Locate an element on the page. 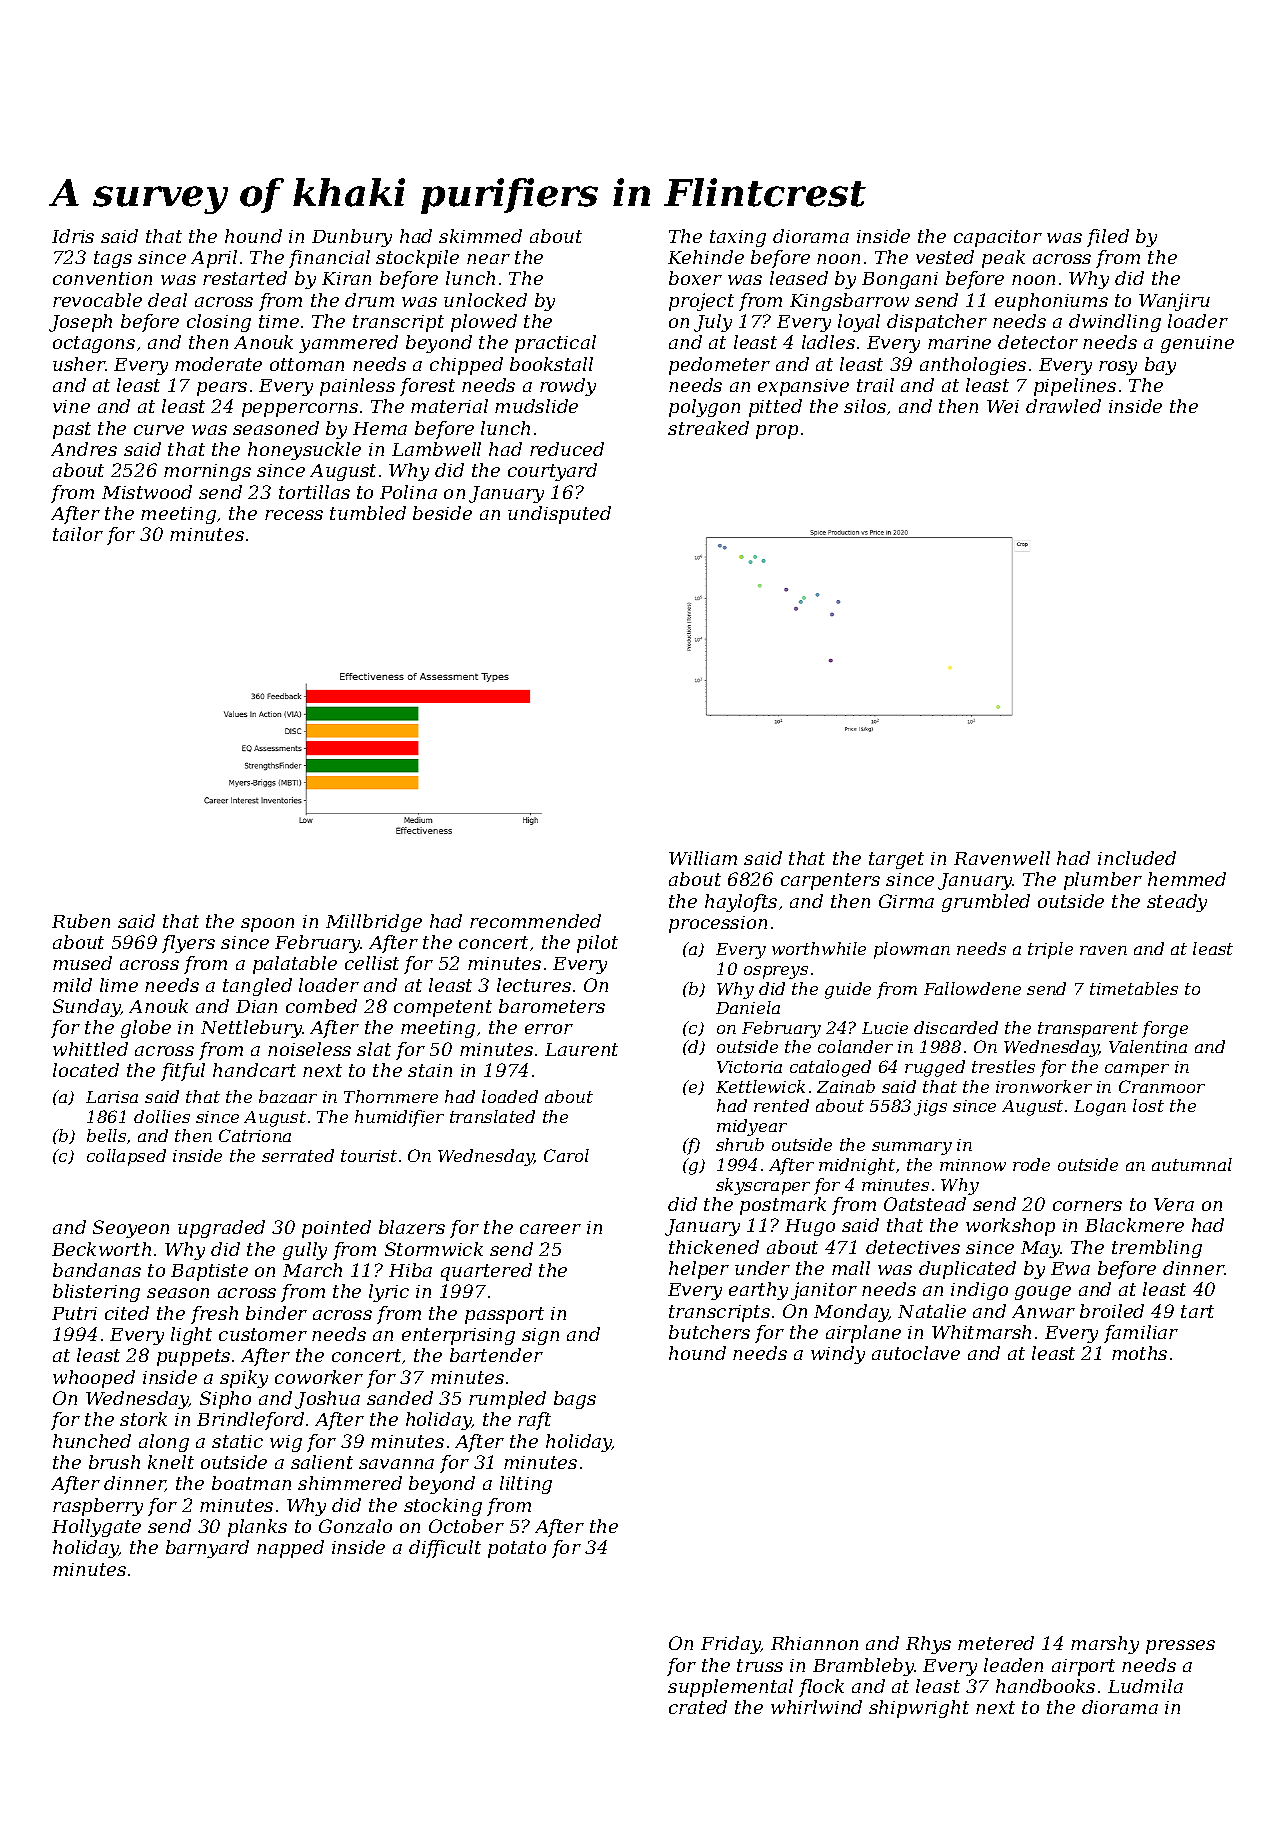 Image resolution: width=1288 pixels, height=1821 pixels. beside is located at coordinates (442, 513).
